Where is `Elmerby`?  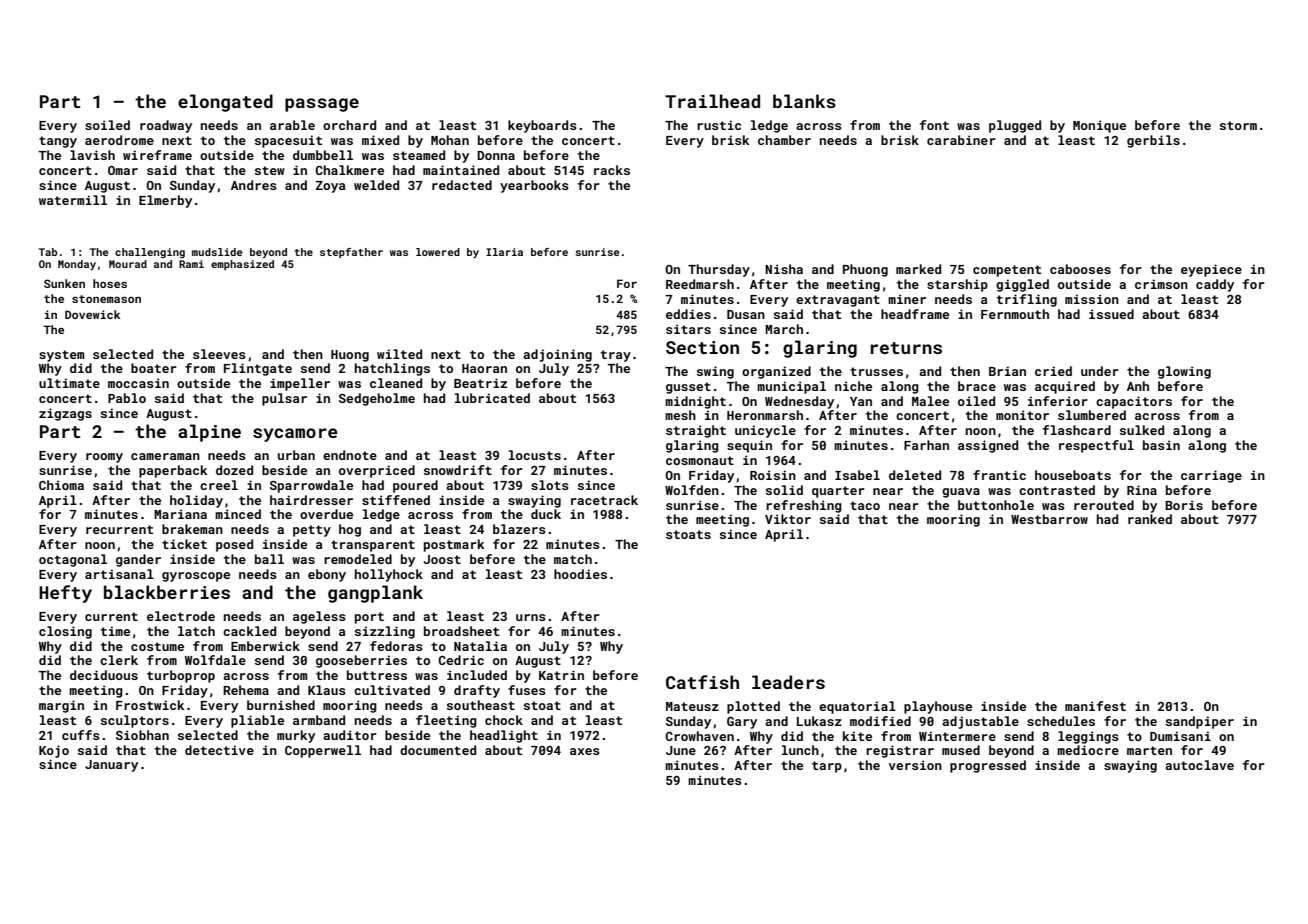 Elmerby is located at coordinates (165, 201).
